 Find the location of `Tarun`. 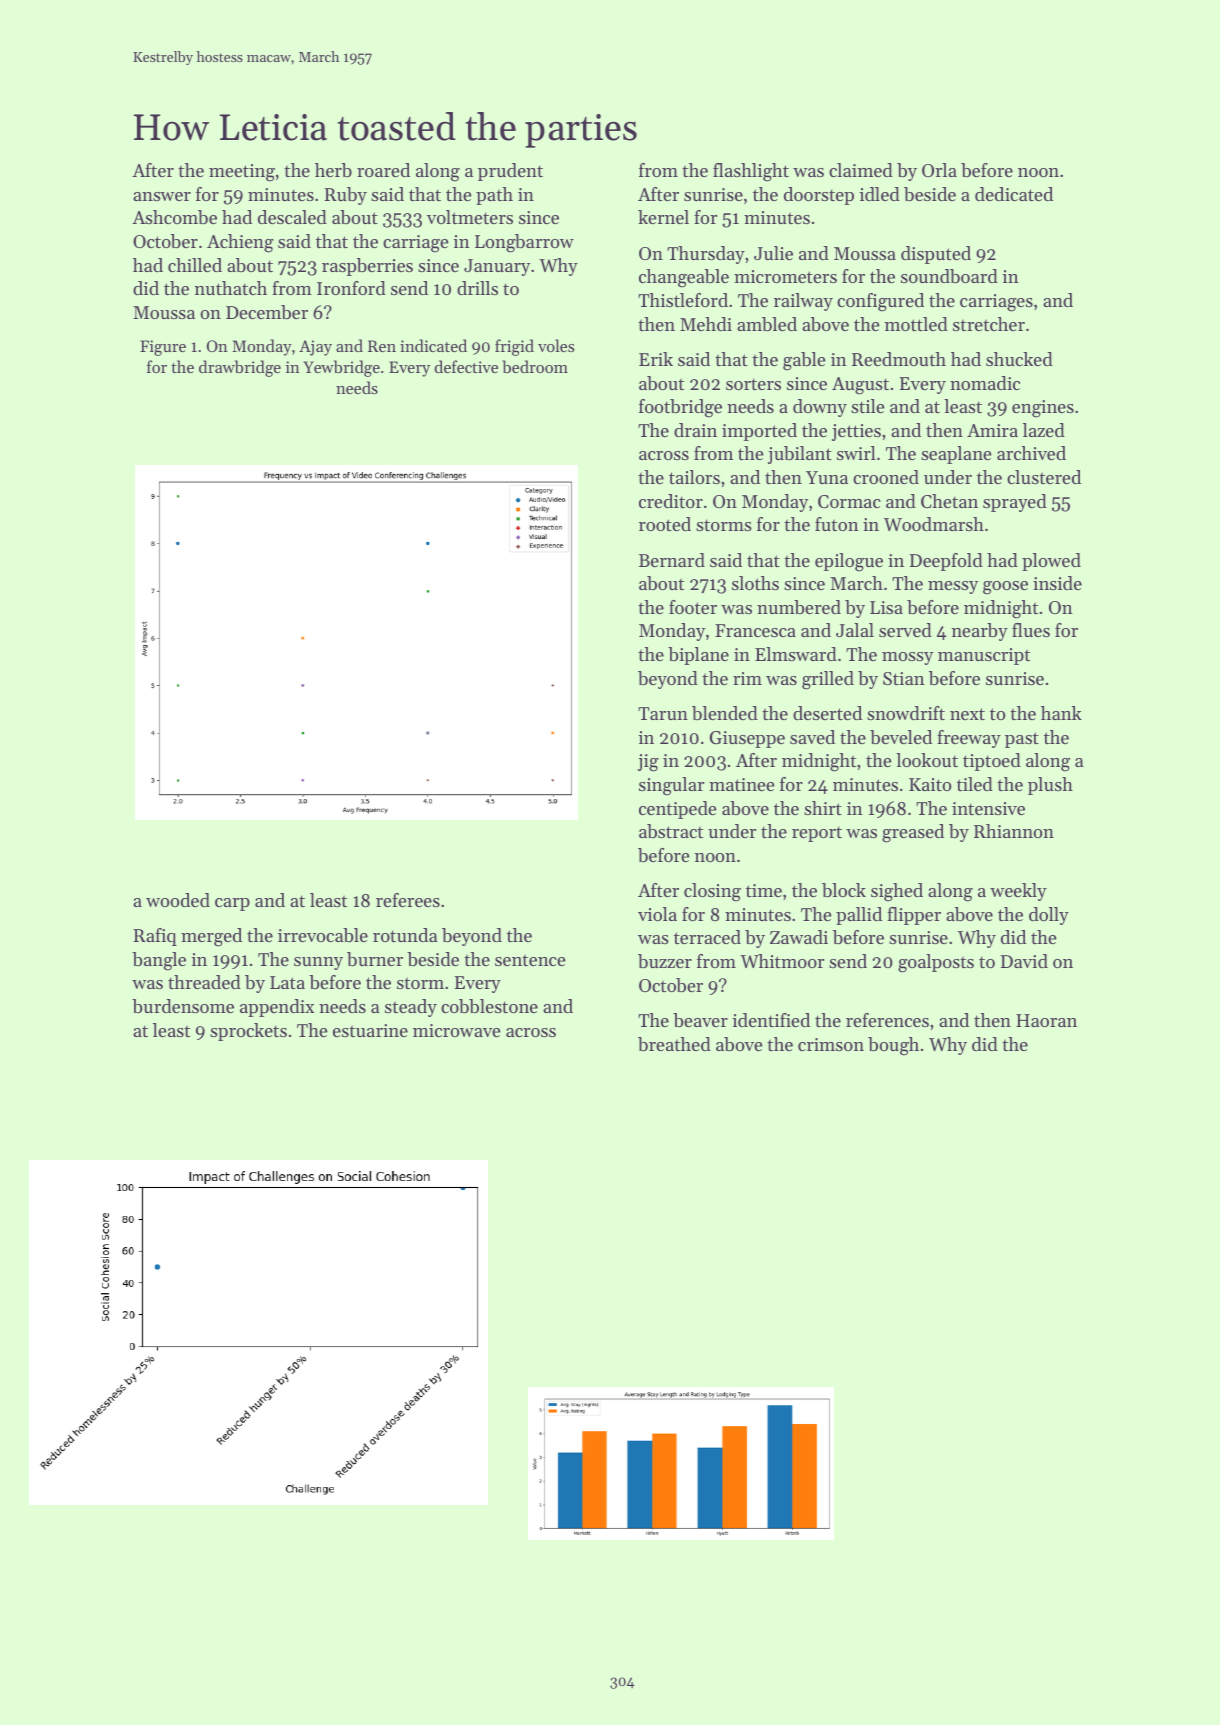

Tarun is located at coordinates (663, 713).
